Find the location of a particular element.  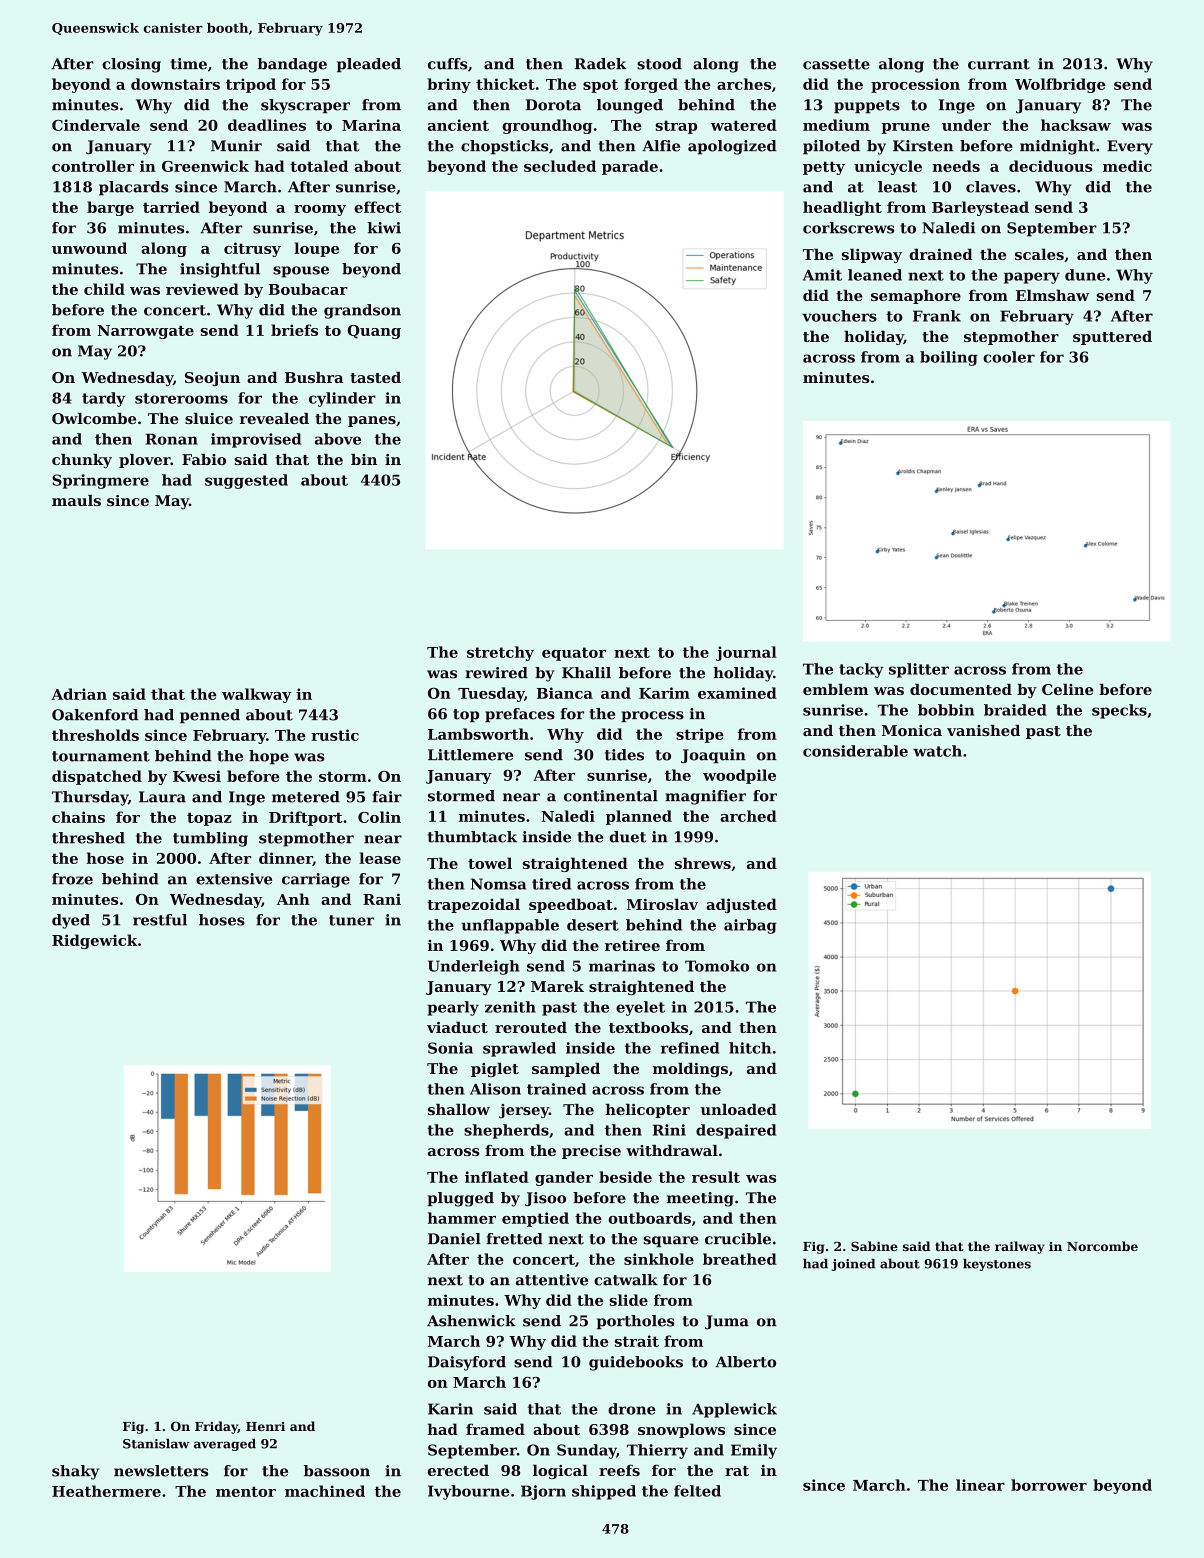

unwound is located at coordinates (89, 248).
